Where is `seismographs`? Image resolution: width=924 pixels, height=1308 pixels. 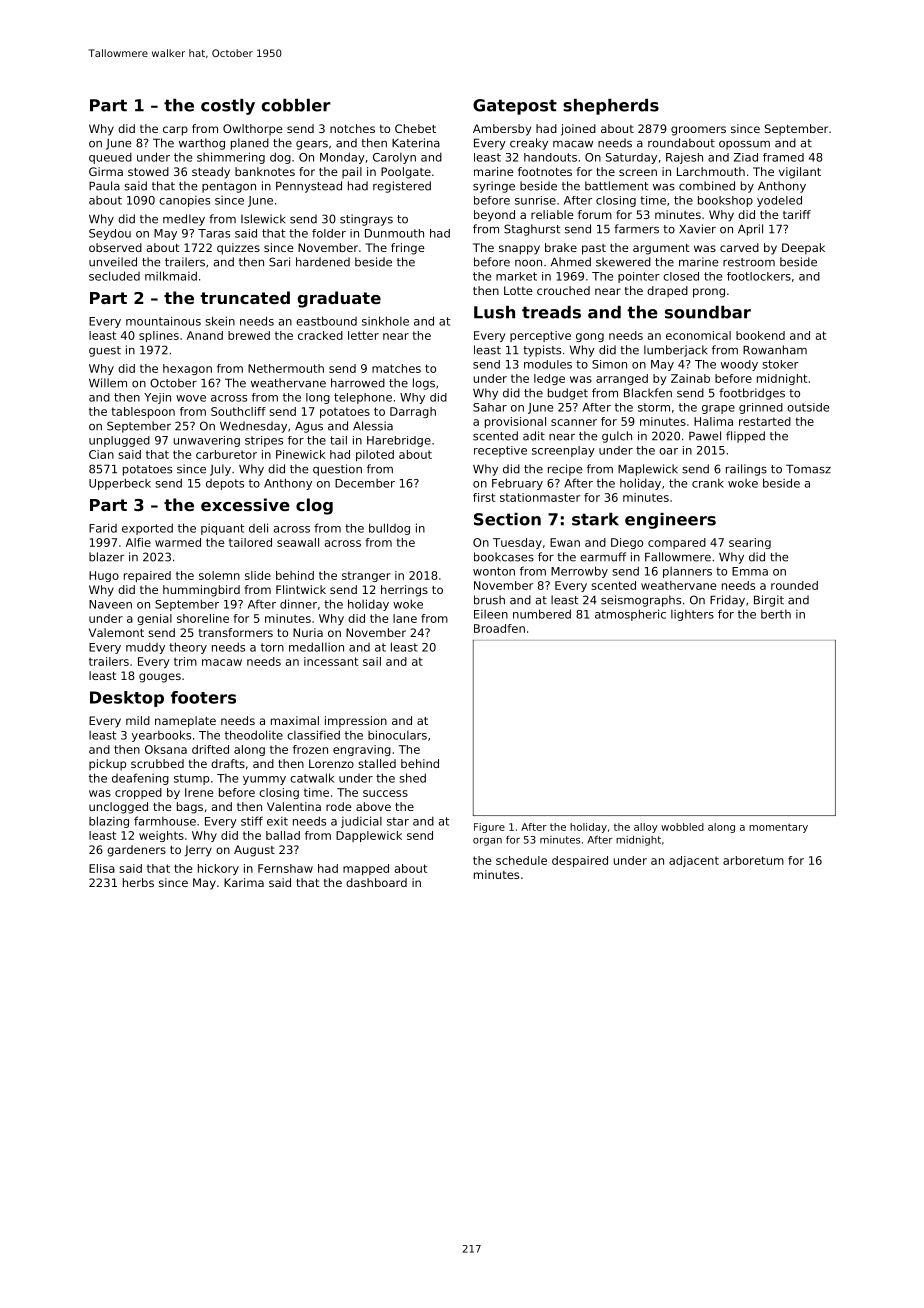
seismographs is located at coordinates (641, 601).
